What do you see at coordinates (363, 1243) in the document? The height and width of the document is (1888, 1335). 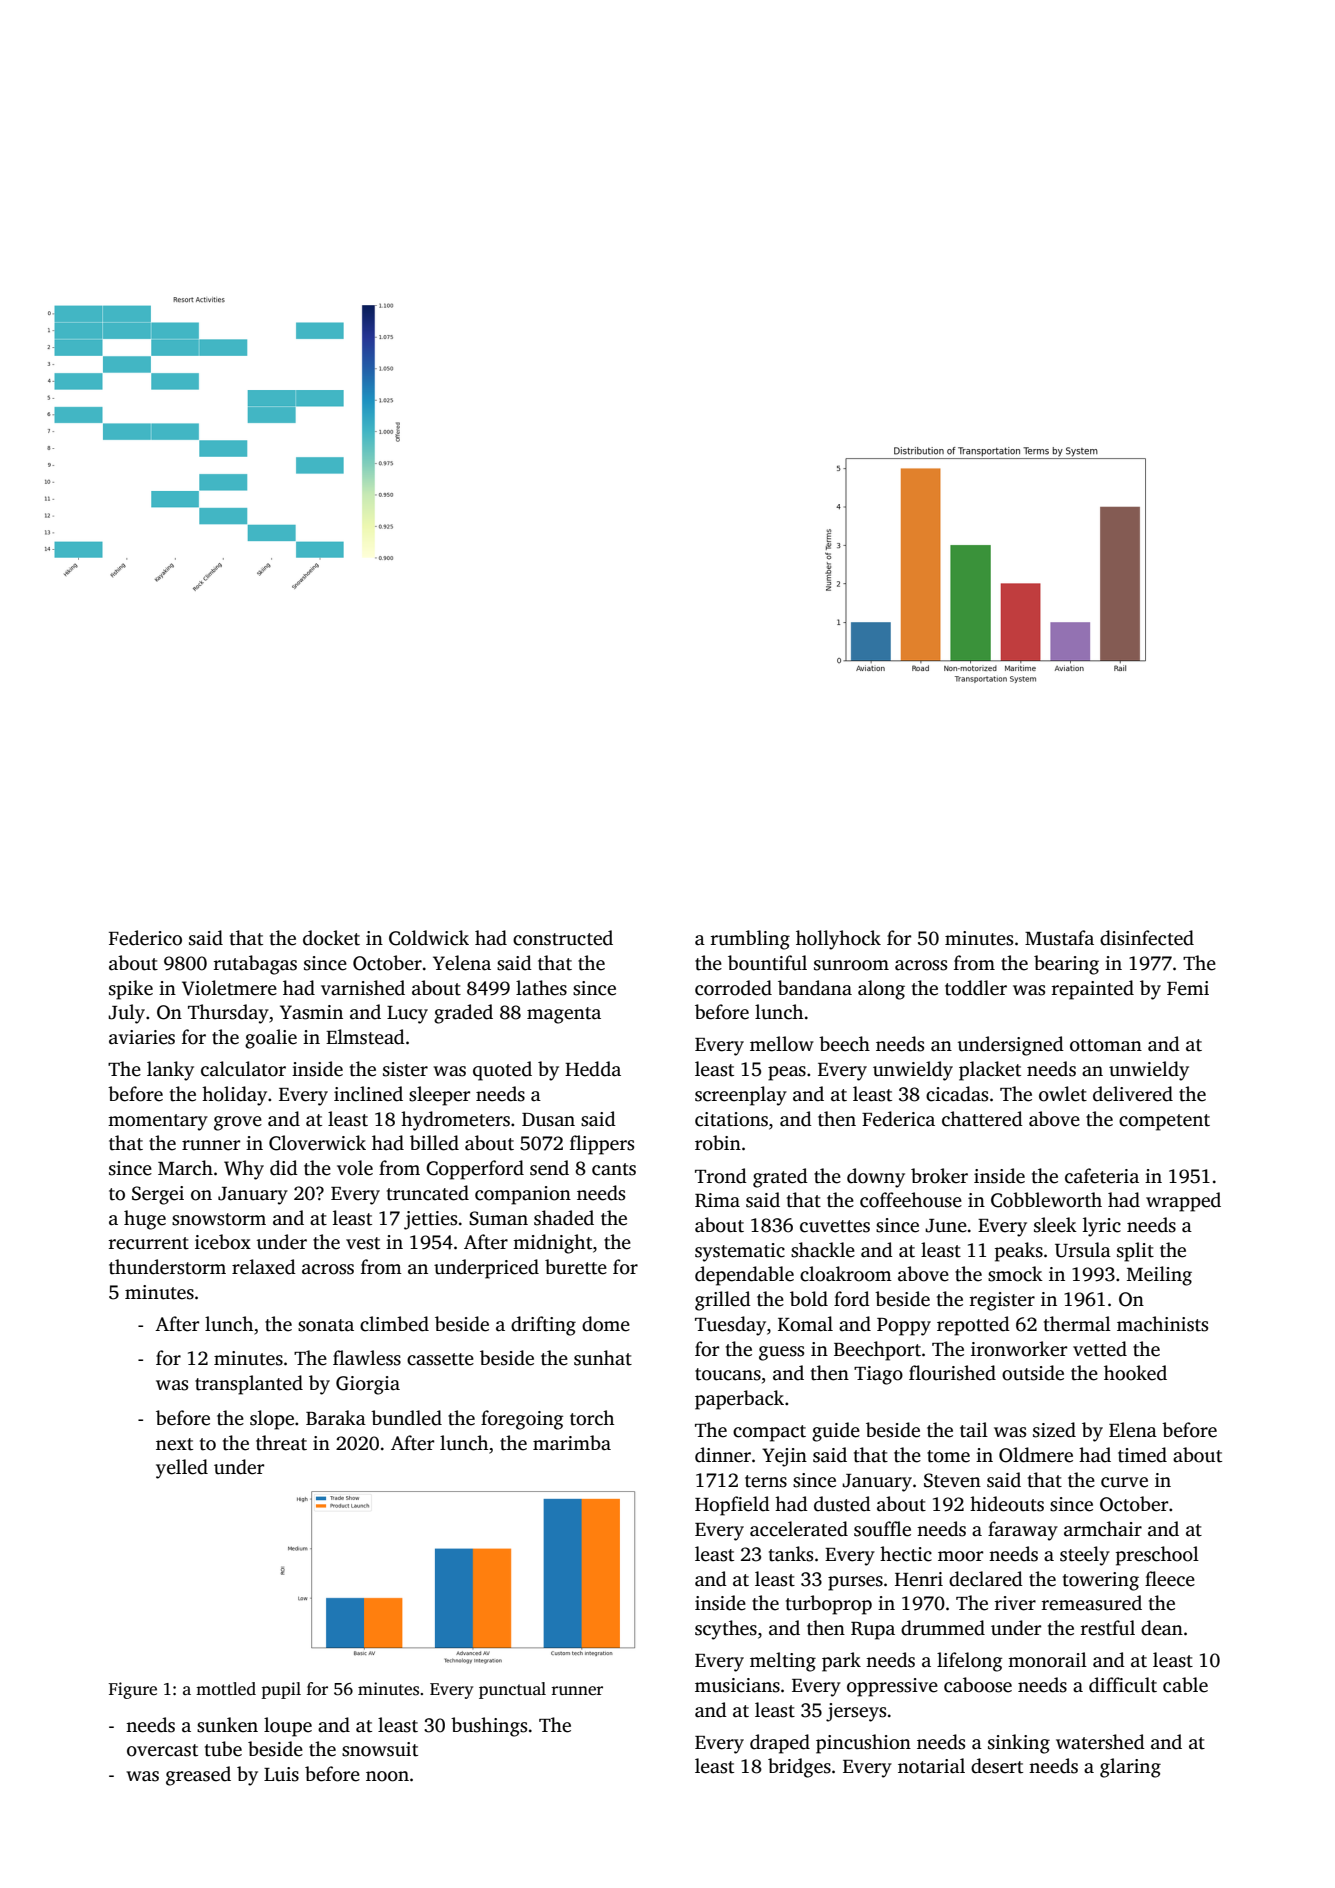 I see `vest` at bounding box center [363, 1243].
